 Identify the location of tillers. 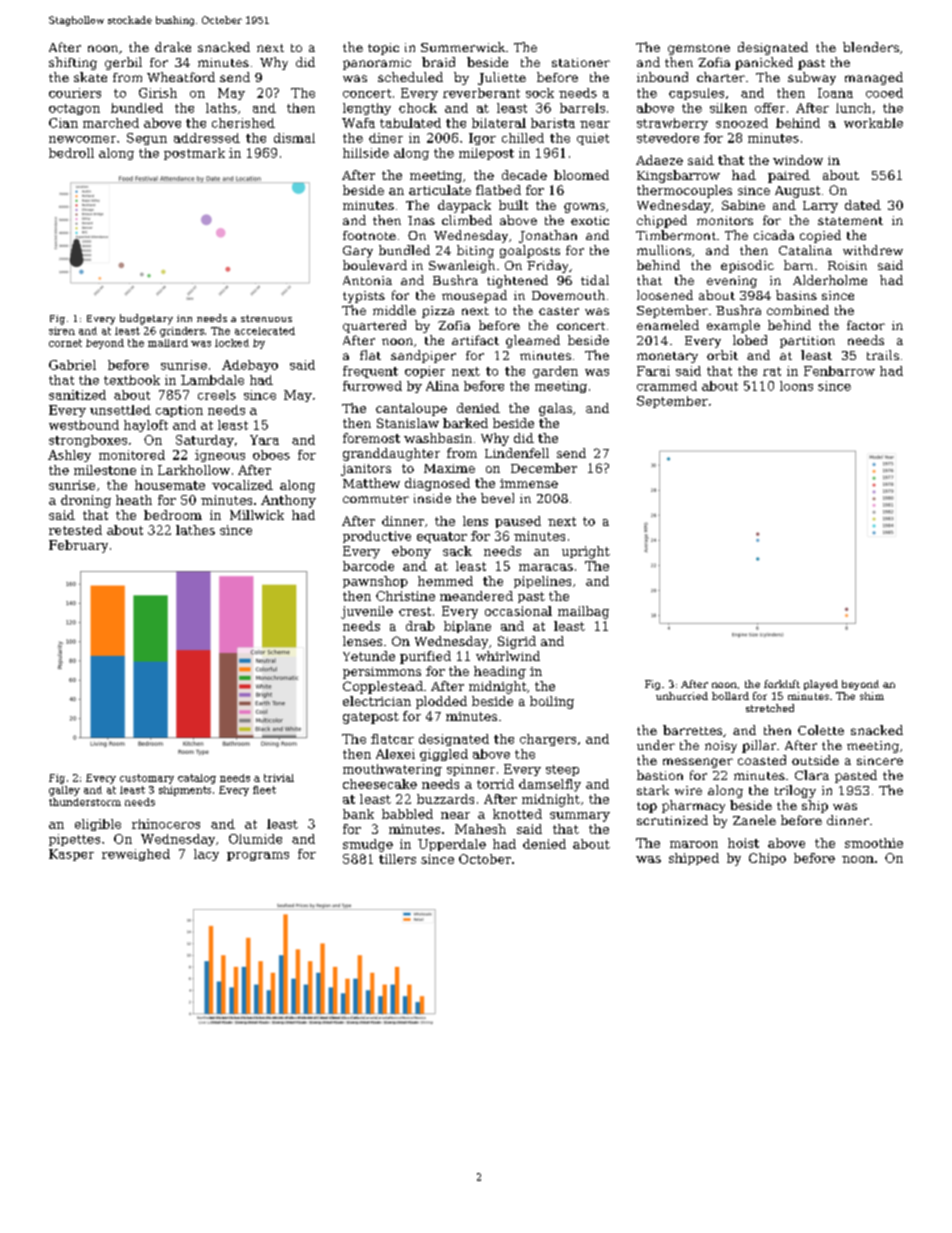
(397, 859).
